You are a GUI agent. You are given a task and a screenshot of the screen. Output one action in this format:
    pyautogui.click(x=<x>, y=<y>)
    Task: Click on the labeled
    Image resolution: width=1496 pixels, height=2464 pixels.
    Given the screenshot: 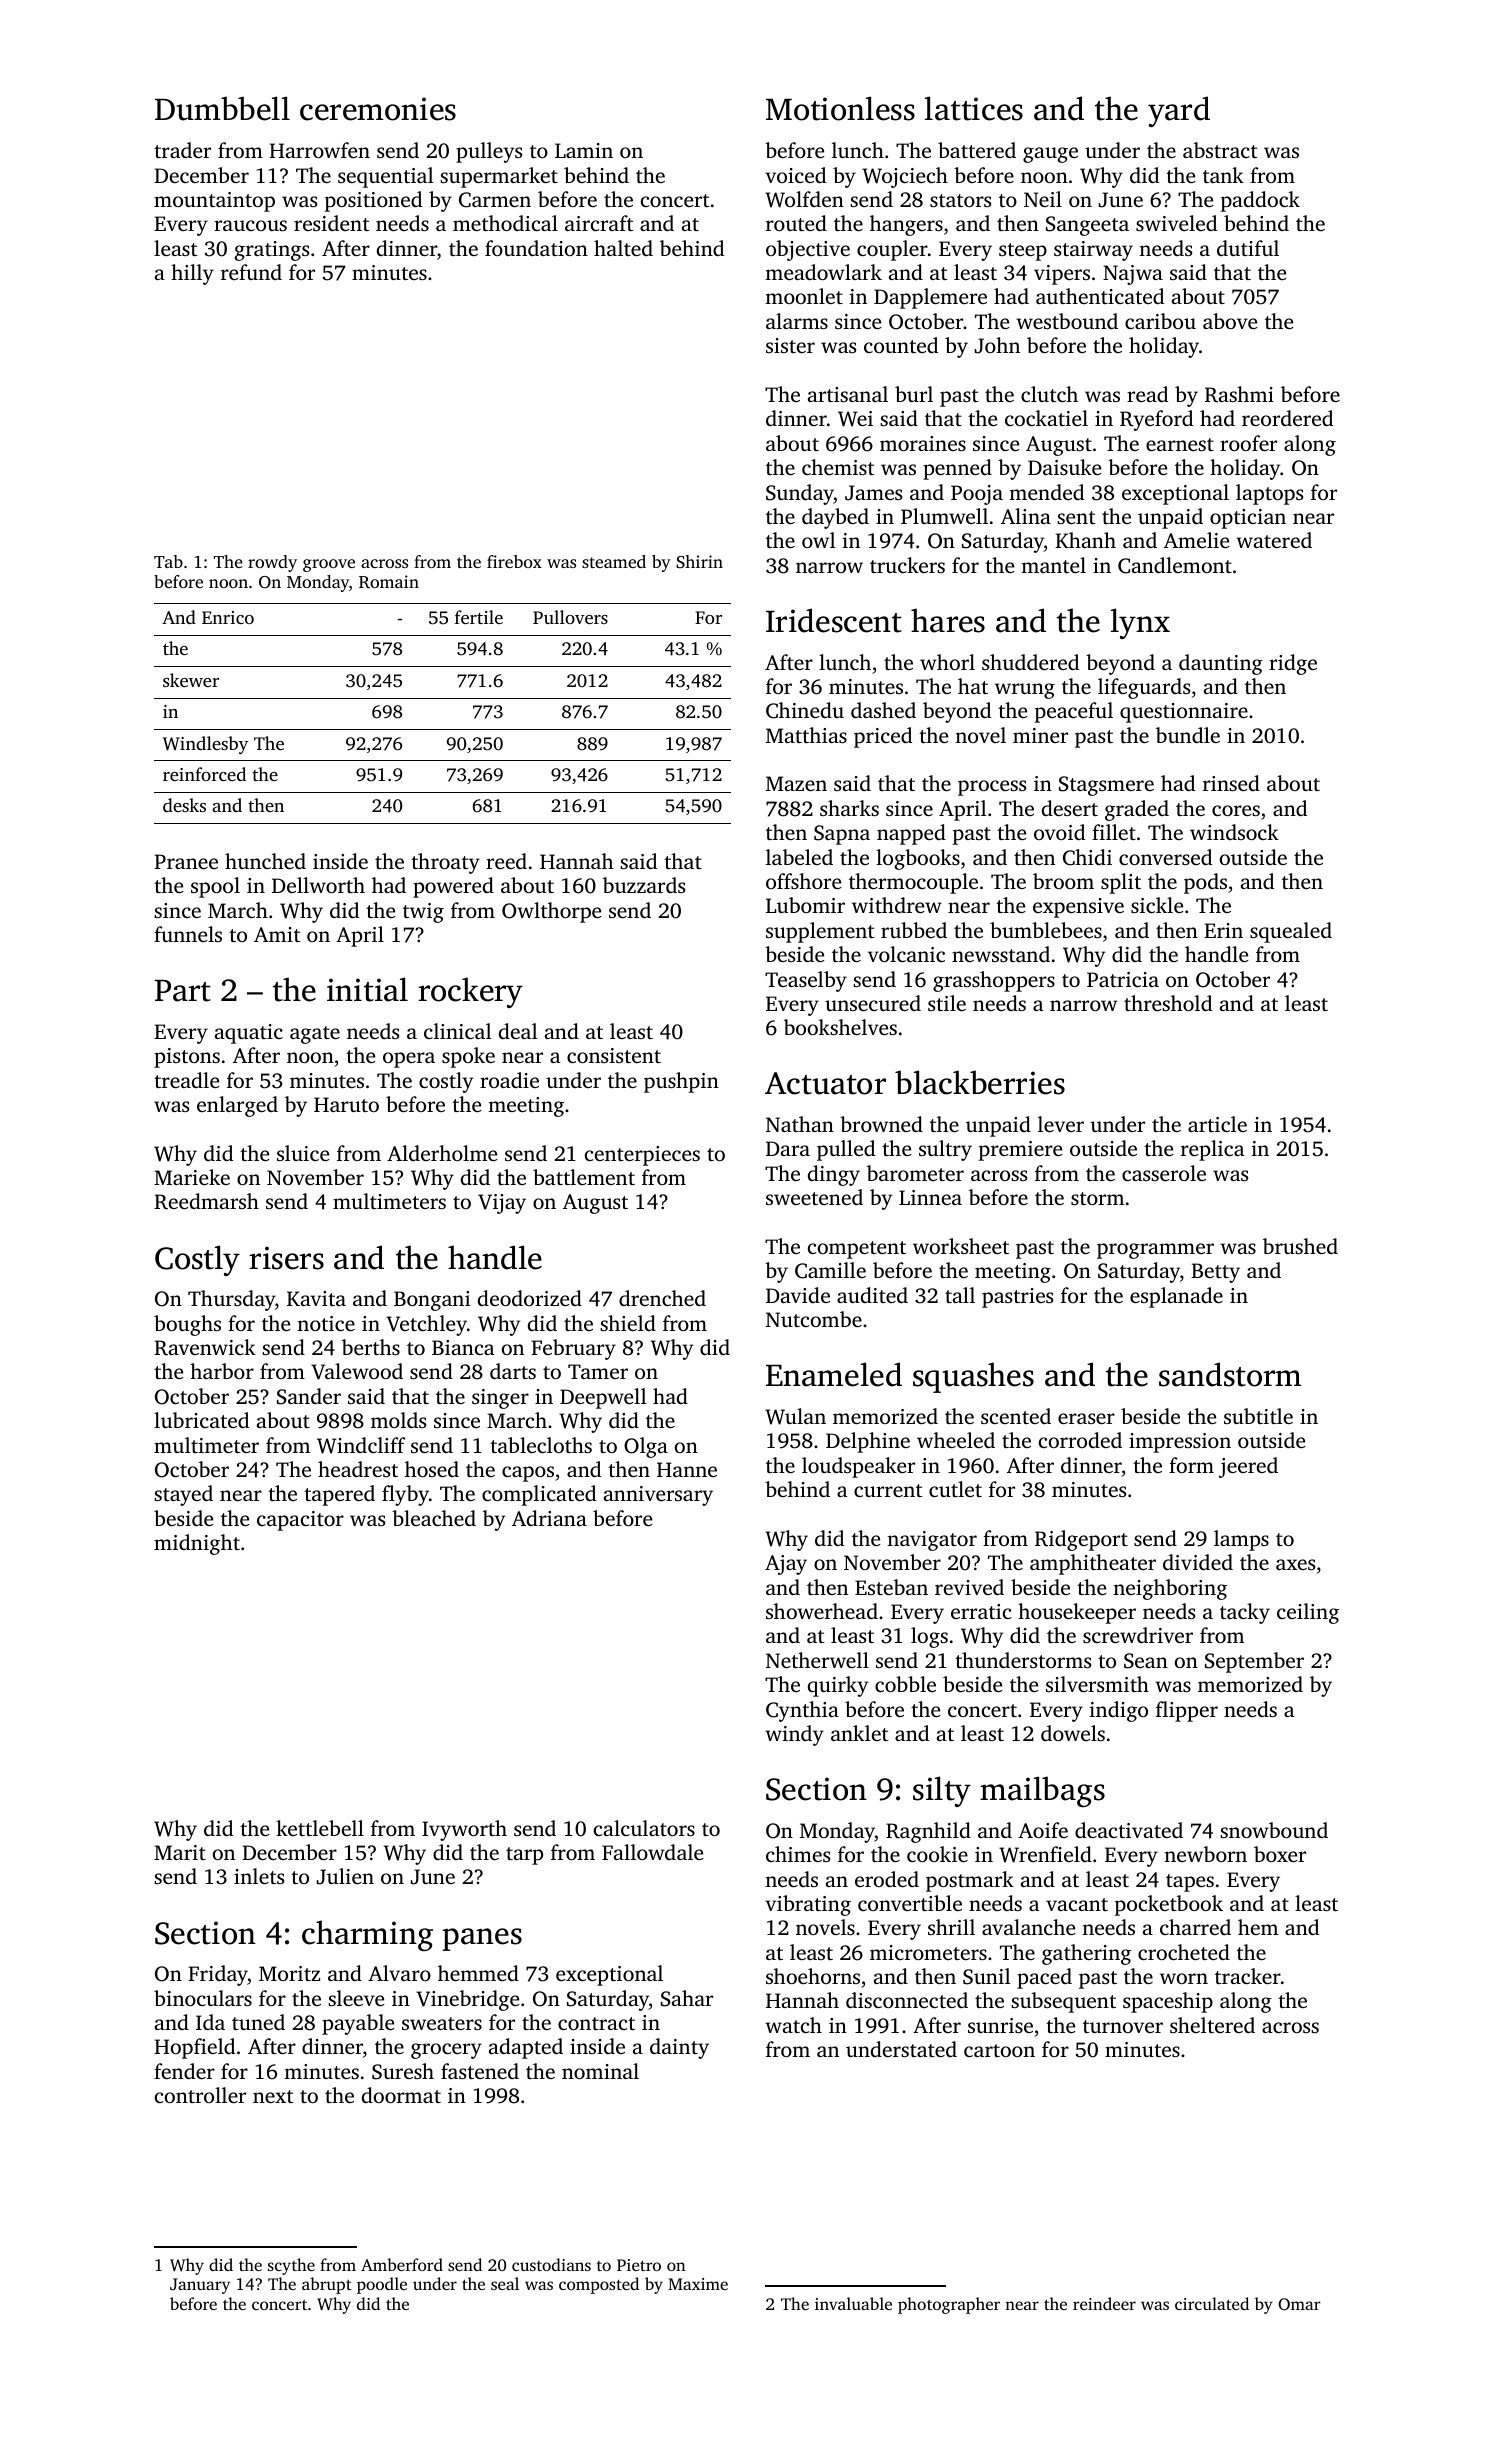 What is the action you would take?
    pyautogui.click(x=799, y=857)
